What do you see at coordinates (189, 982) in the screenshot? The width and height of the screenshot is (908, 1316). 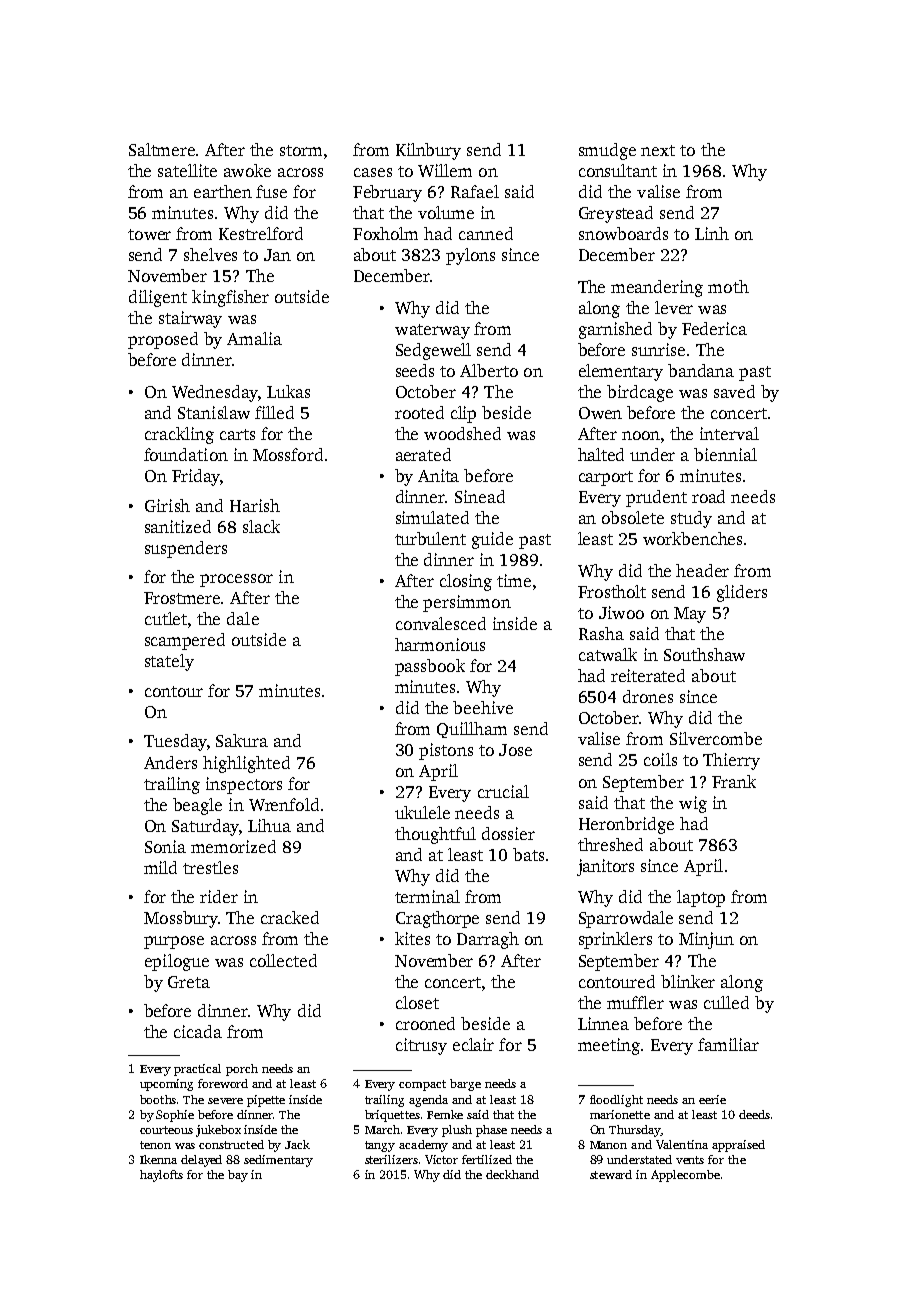 I see `Greta` at bounding box center [189, 982].
